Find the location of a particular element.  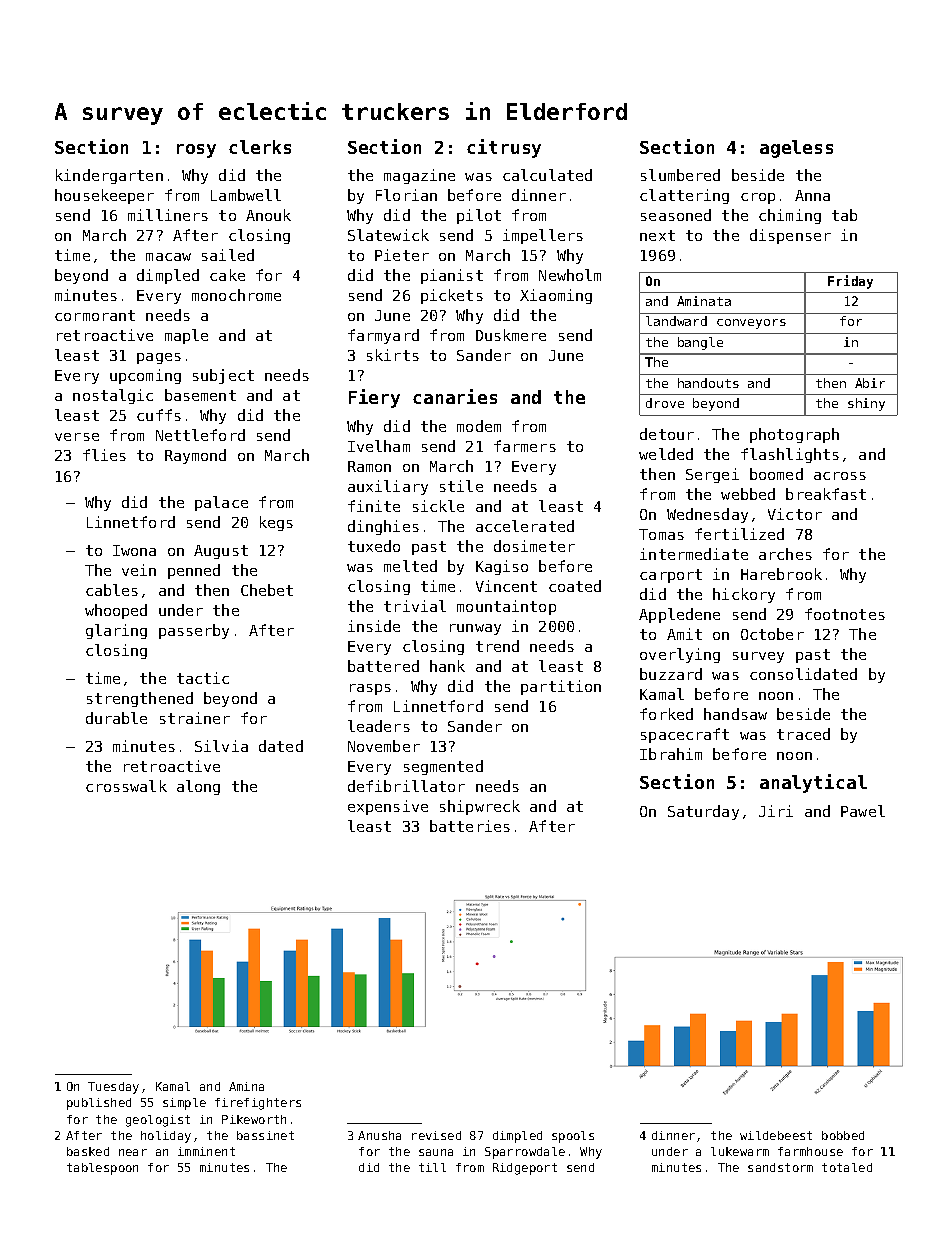

bangle is located at coordinates (700, 343).
